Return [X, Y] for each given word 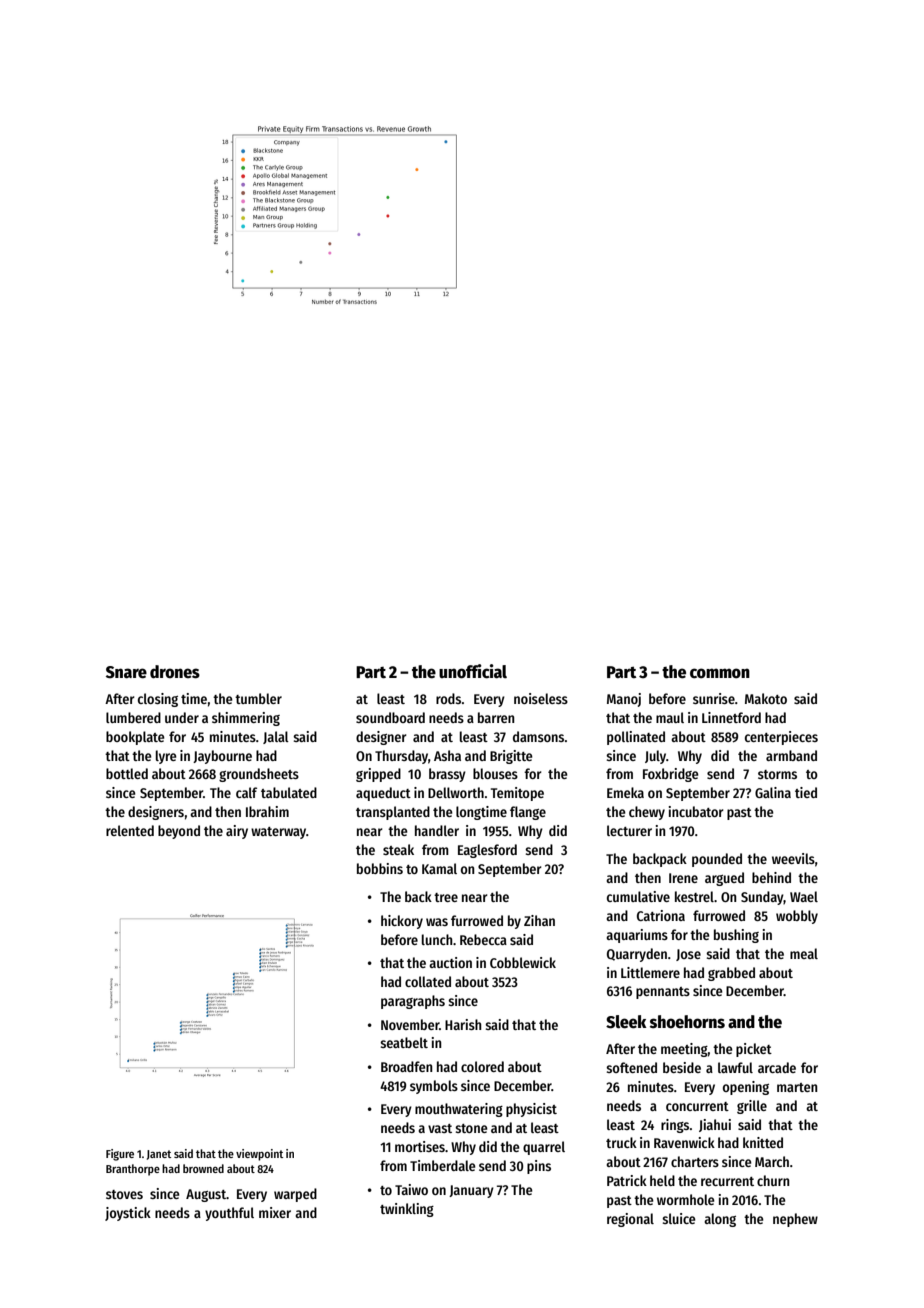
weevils [793, 858]
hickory [402, 922]
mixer [275, 1212]
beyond [179, 832]
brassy [447, 775]
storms [777, 774]
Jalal [276, 737]
